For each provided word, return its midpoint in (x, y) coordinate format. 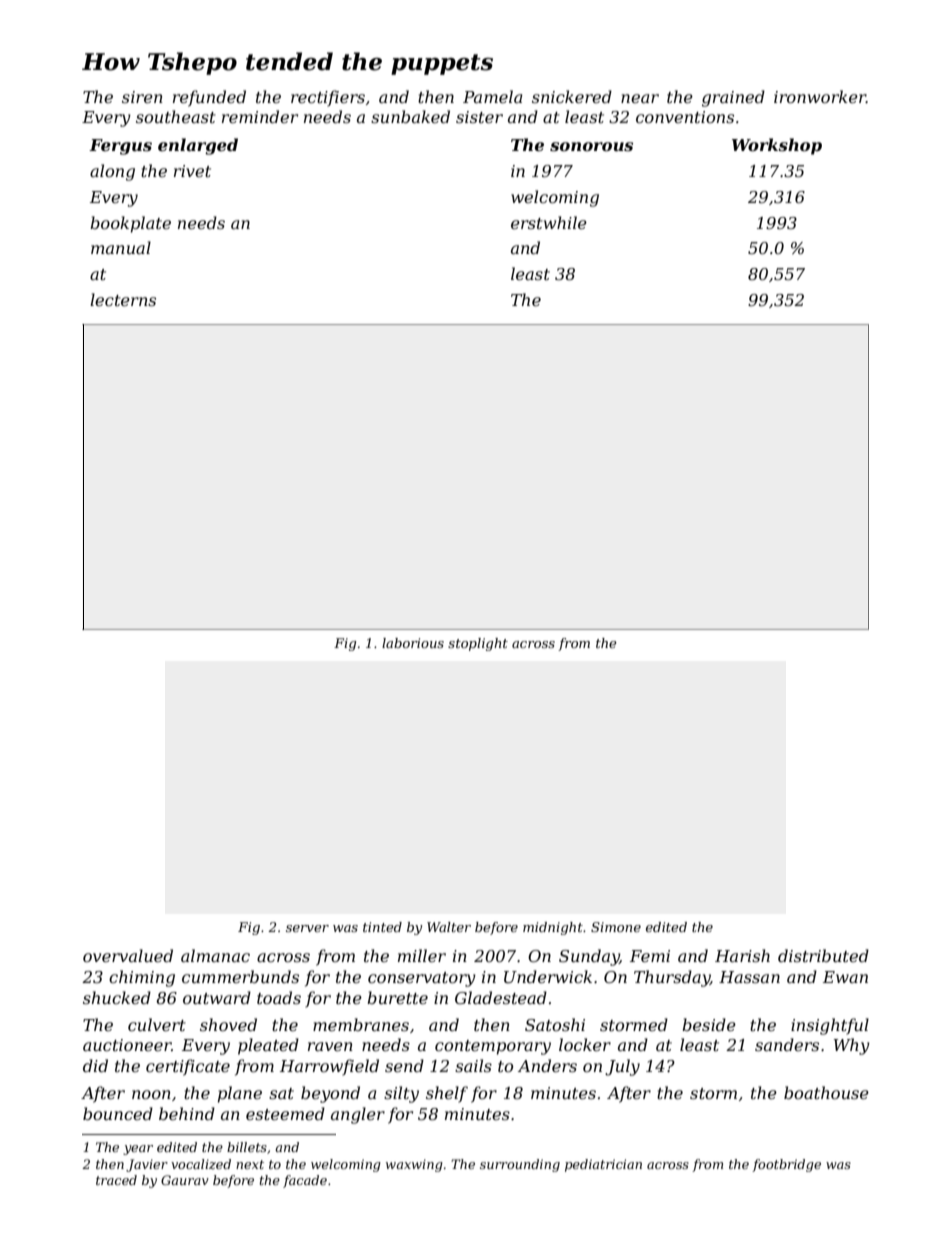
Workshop (777, 146)
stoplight (478, 644)
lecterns (123, 299)
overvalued (128, 955)
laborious (413, 643)
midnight (553, 928)
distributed (823, 955)
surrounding (520, 1165)
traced (116, 1180)
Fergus (120, 147)
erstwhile (549, 222)
